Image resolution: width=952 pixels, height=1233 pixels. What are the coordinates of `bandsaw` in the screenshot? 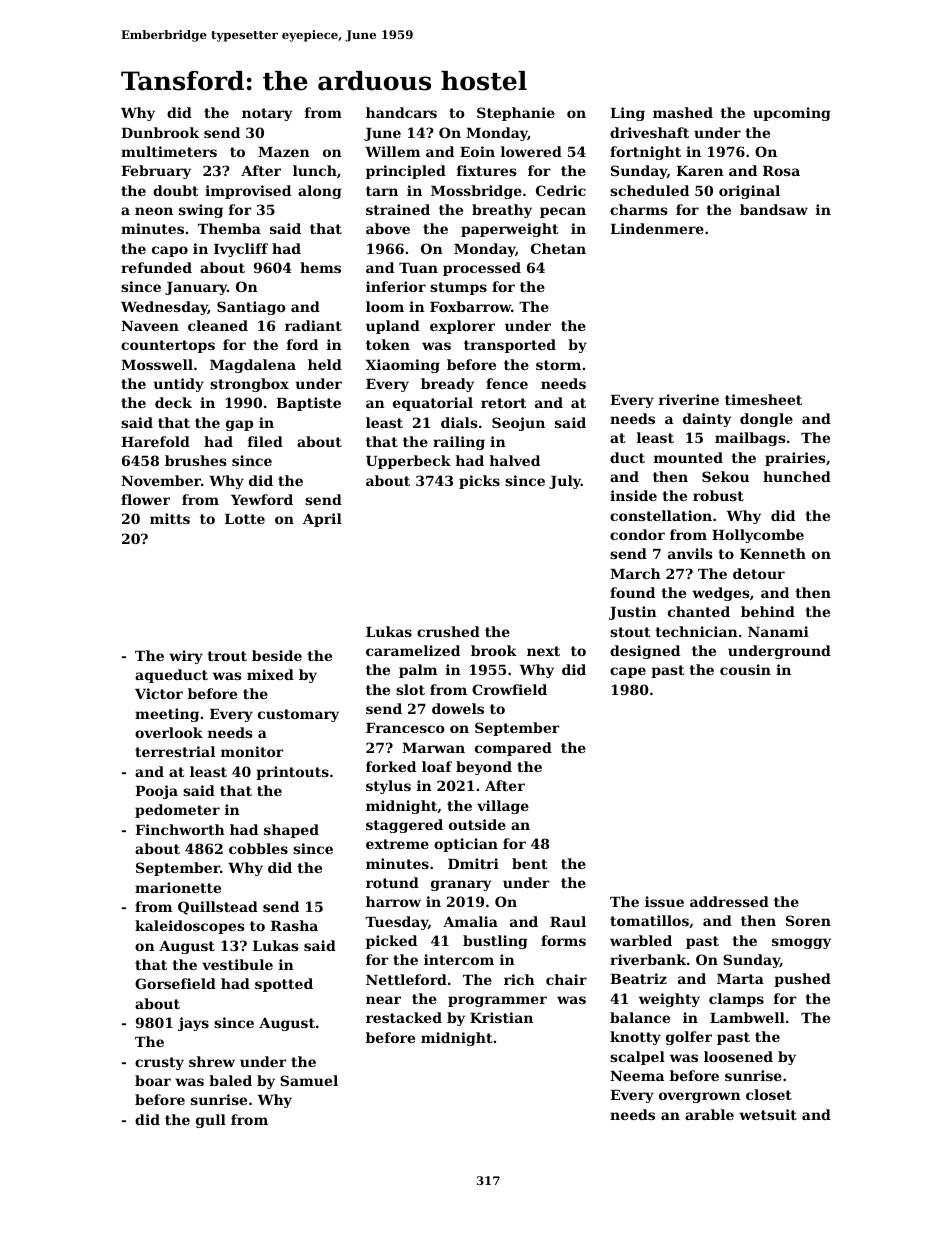 It's located at (774, 209).
